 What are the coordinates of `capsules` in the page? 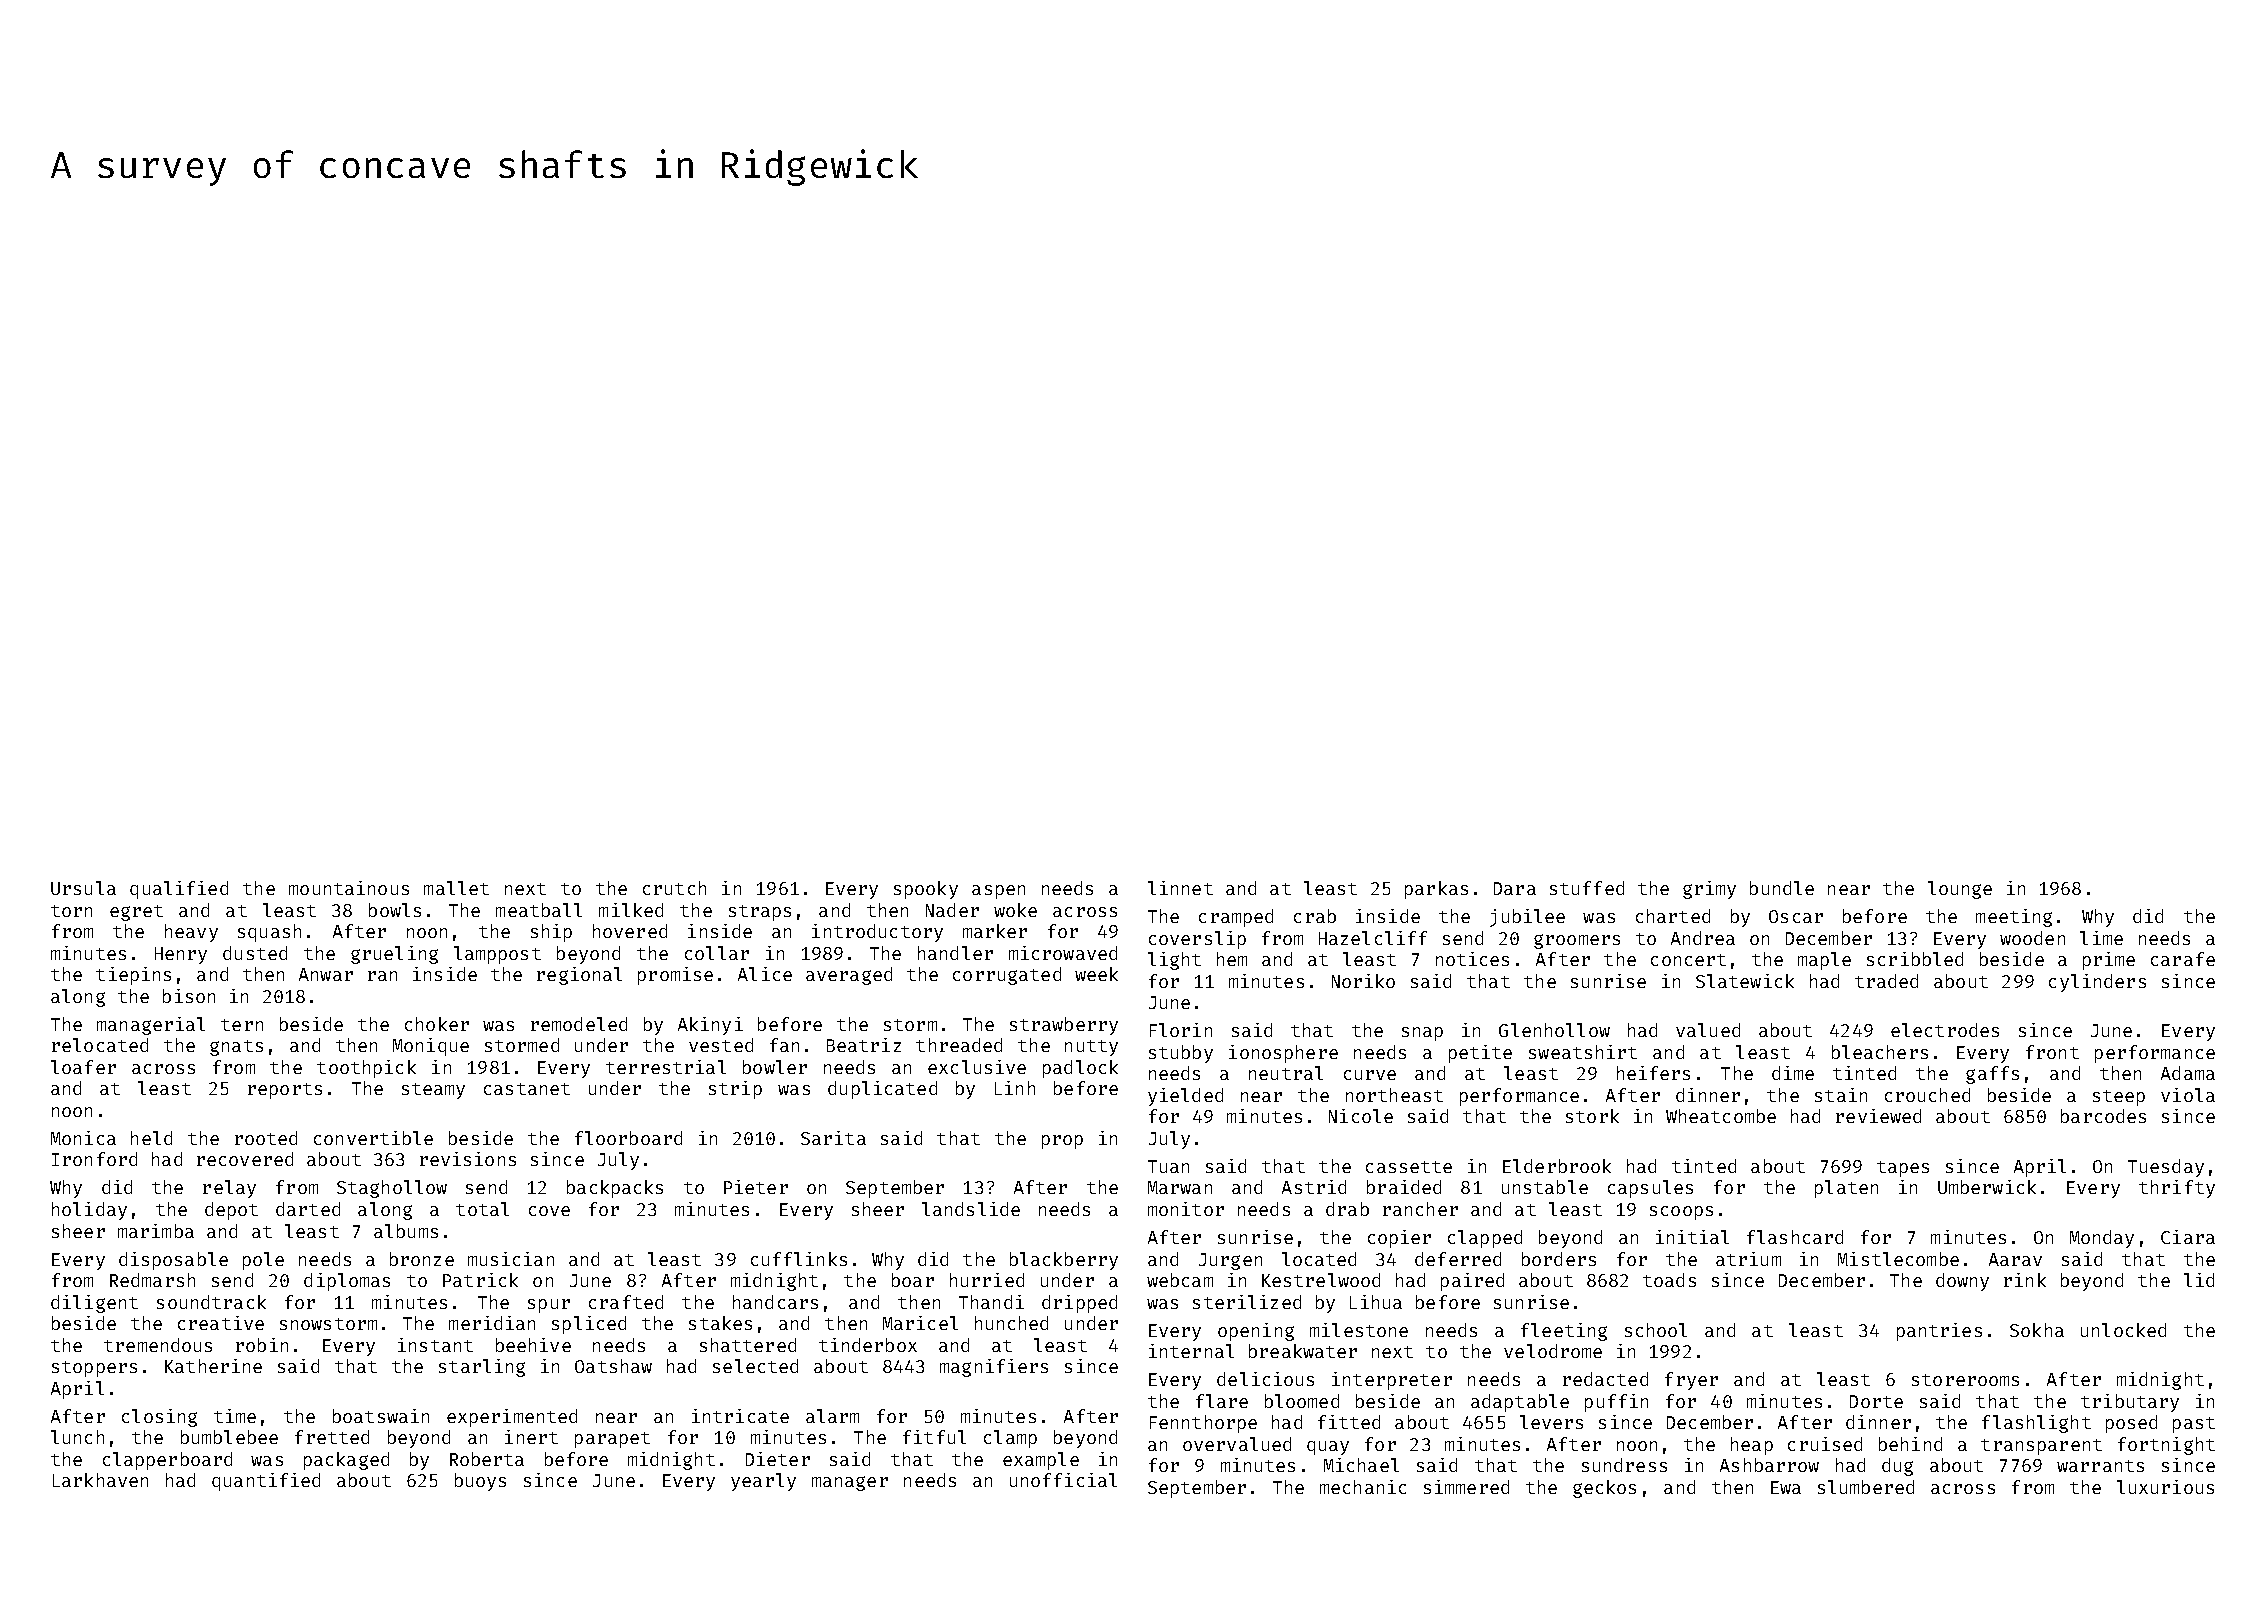 It's located at (1650, 1189).
